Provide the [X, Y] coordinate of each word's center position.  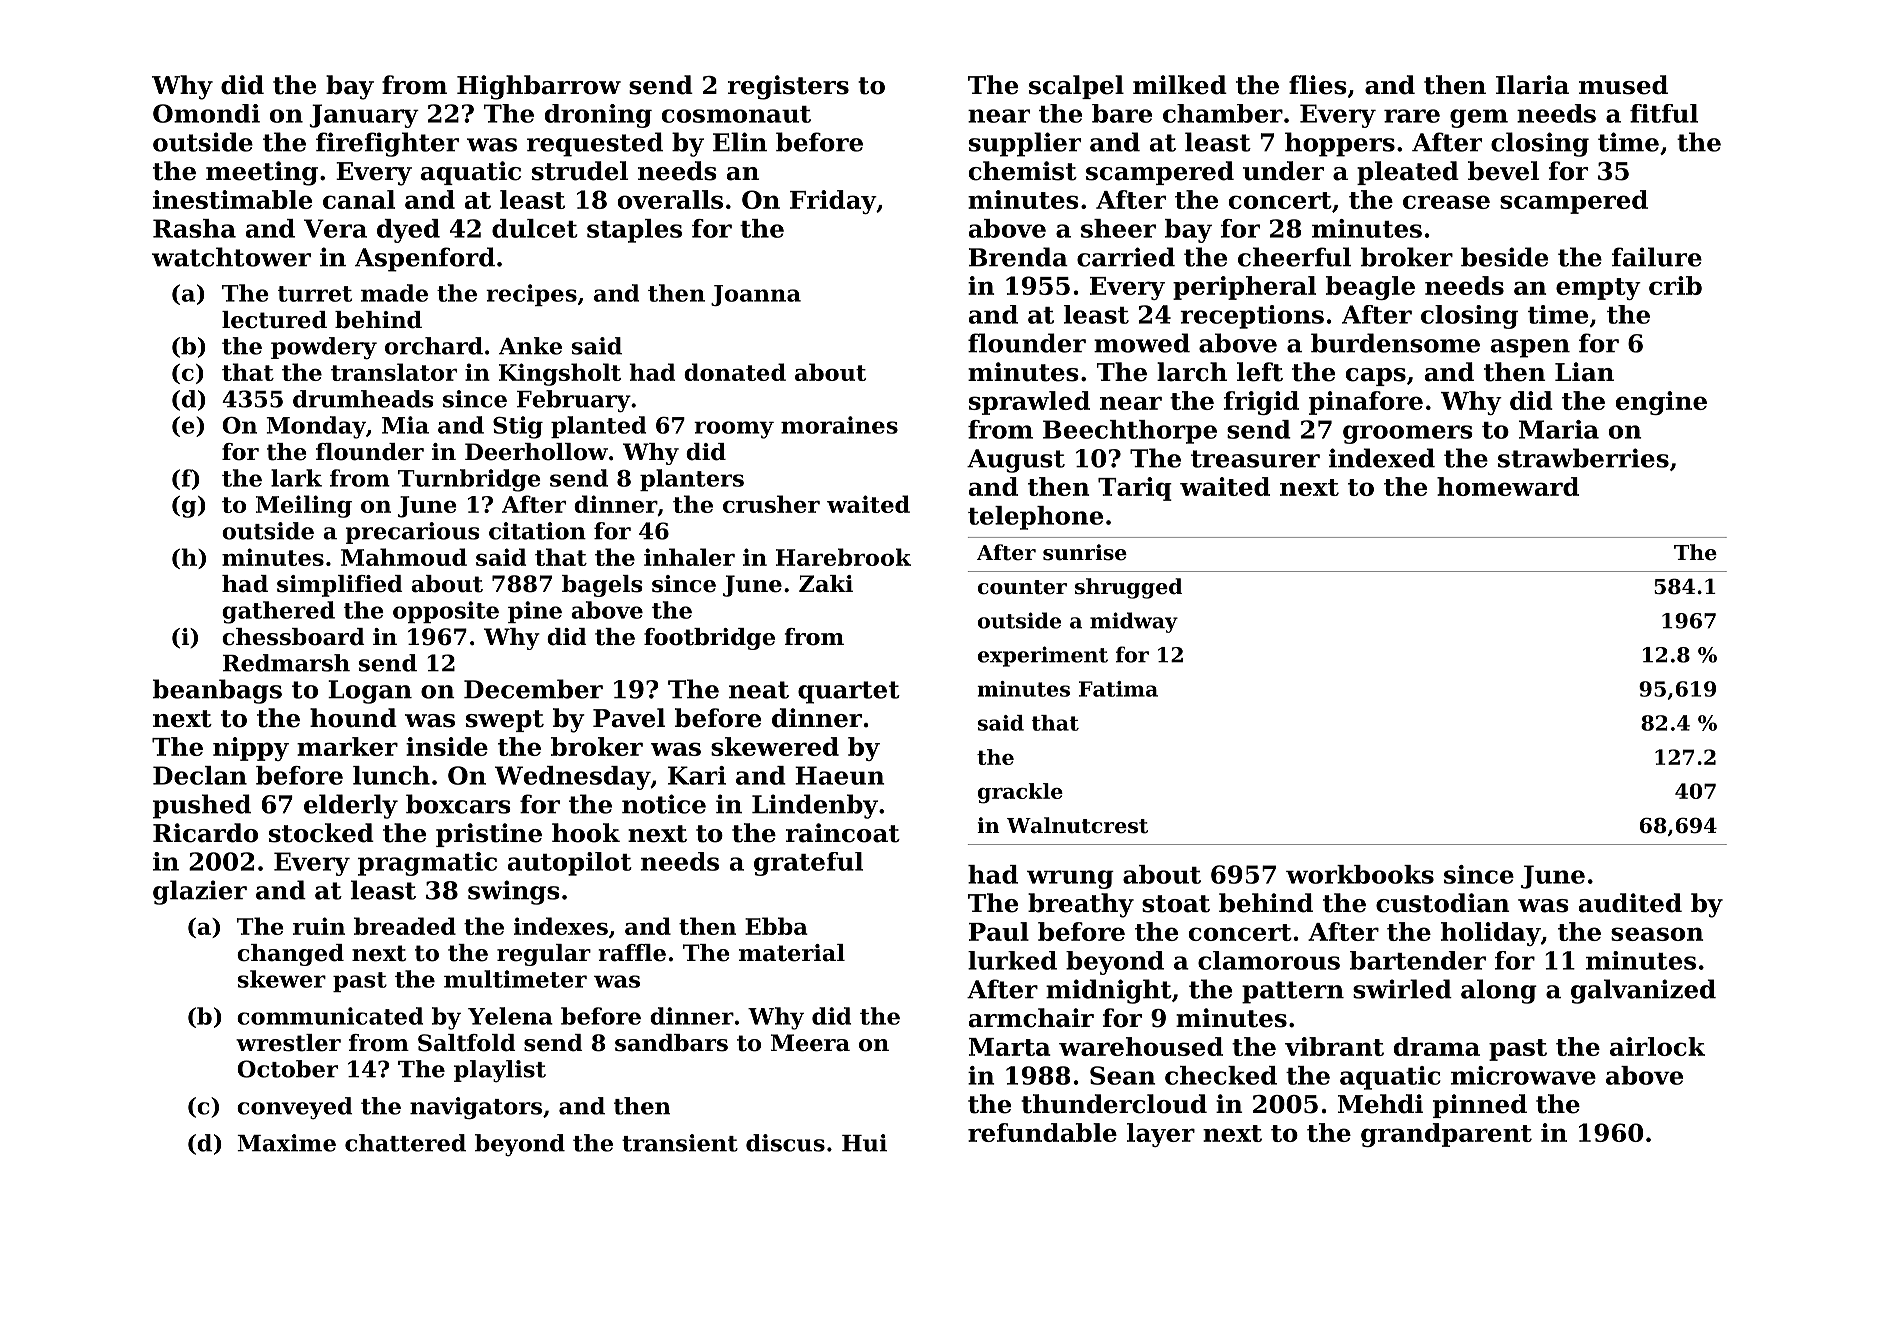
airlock [1657, 1046]
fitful [1664, 113]
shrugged [1128, 588]
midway [1134, 622]
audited [1630, 903]
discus [785, 1143]
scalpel [1076, 87]
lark [296, 478]
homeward [1508, 486]
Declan [200, 775]
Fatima [1118, 689]
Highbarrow [539, 87]
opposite [446, 612]
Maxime [286, 1143]
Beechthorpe [1130, 432]
